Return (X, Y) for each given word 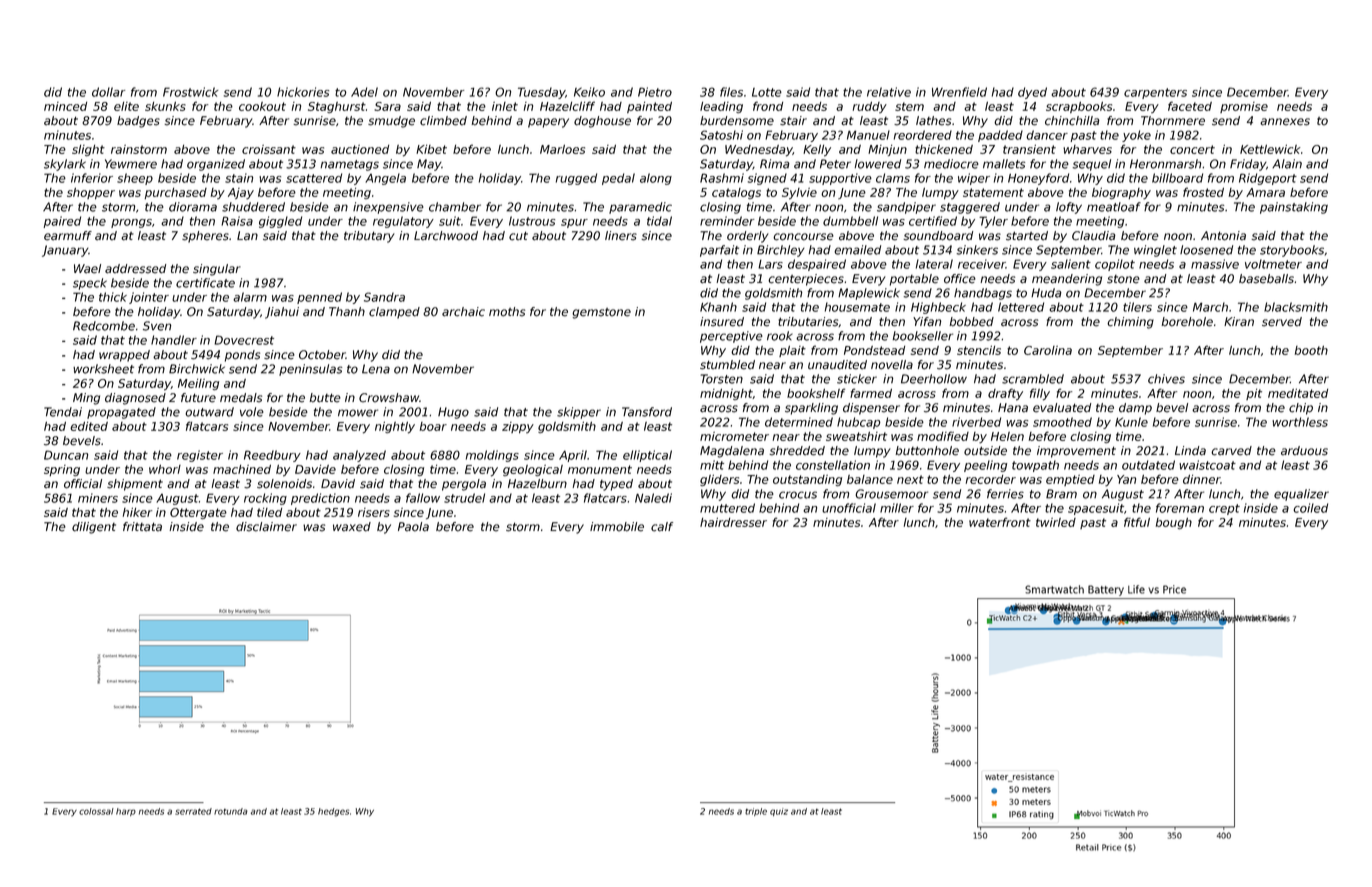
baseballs (1266, 279)
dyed (1032, 93)
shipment (135, 485)
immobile (617, 527)
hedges (333, 812)
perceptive (731, 337)
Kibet (431, 149)
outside (985, 451)
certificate (205, 283)
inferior (92, 178)
